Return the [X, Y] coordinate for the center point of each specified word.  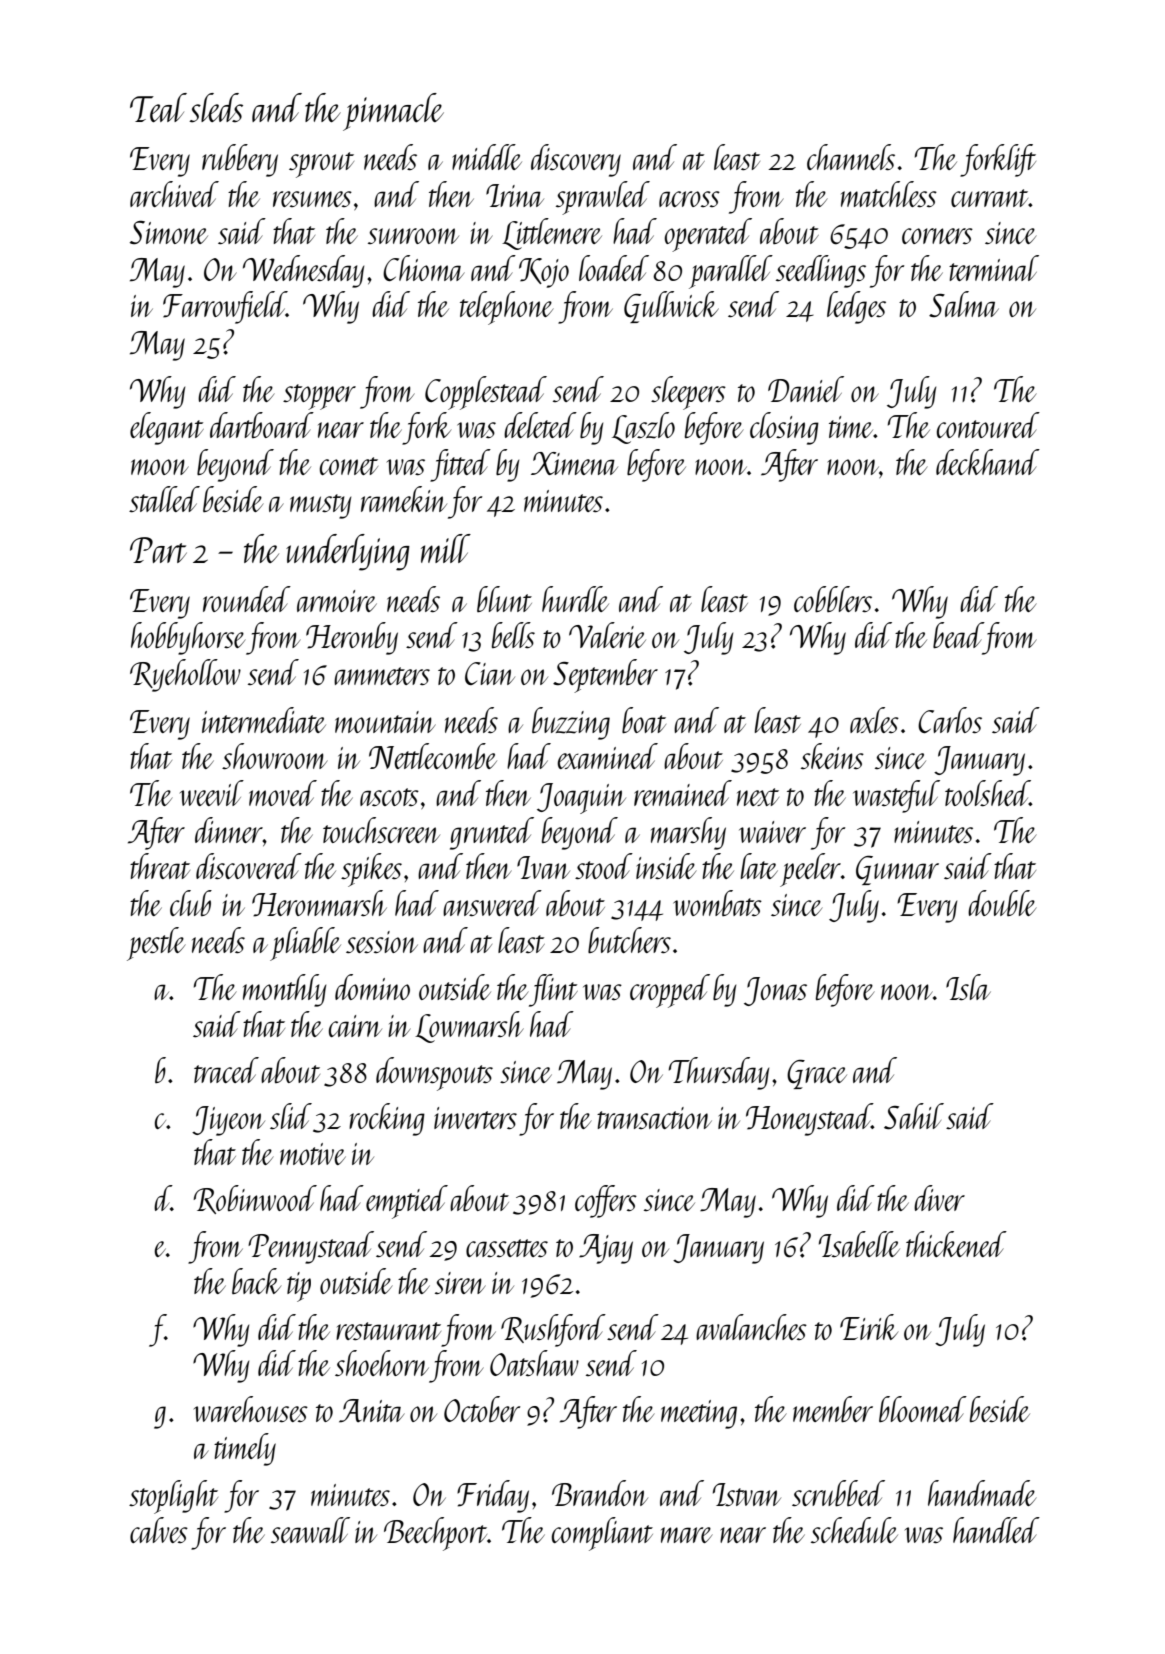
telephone [507, 308]
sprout [321, 165]
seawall [310, 1530]
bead [958, 635]
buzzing [571, 723]
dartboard [262, 425]
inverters [475, 1118]
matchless [889, 194]
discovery [576, 160]
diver [939, 1198]
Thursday [719, 1073]
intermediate [264, 720]
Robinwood [255, 1199]
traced [226, 1070]
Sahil [914, 1116]
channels [851, 157]
